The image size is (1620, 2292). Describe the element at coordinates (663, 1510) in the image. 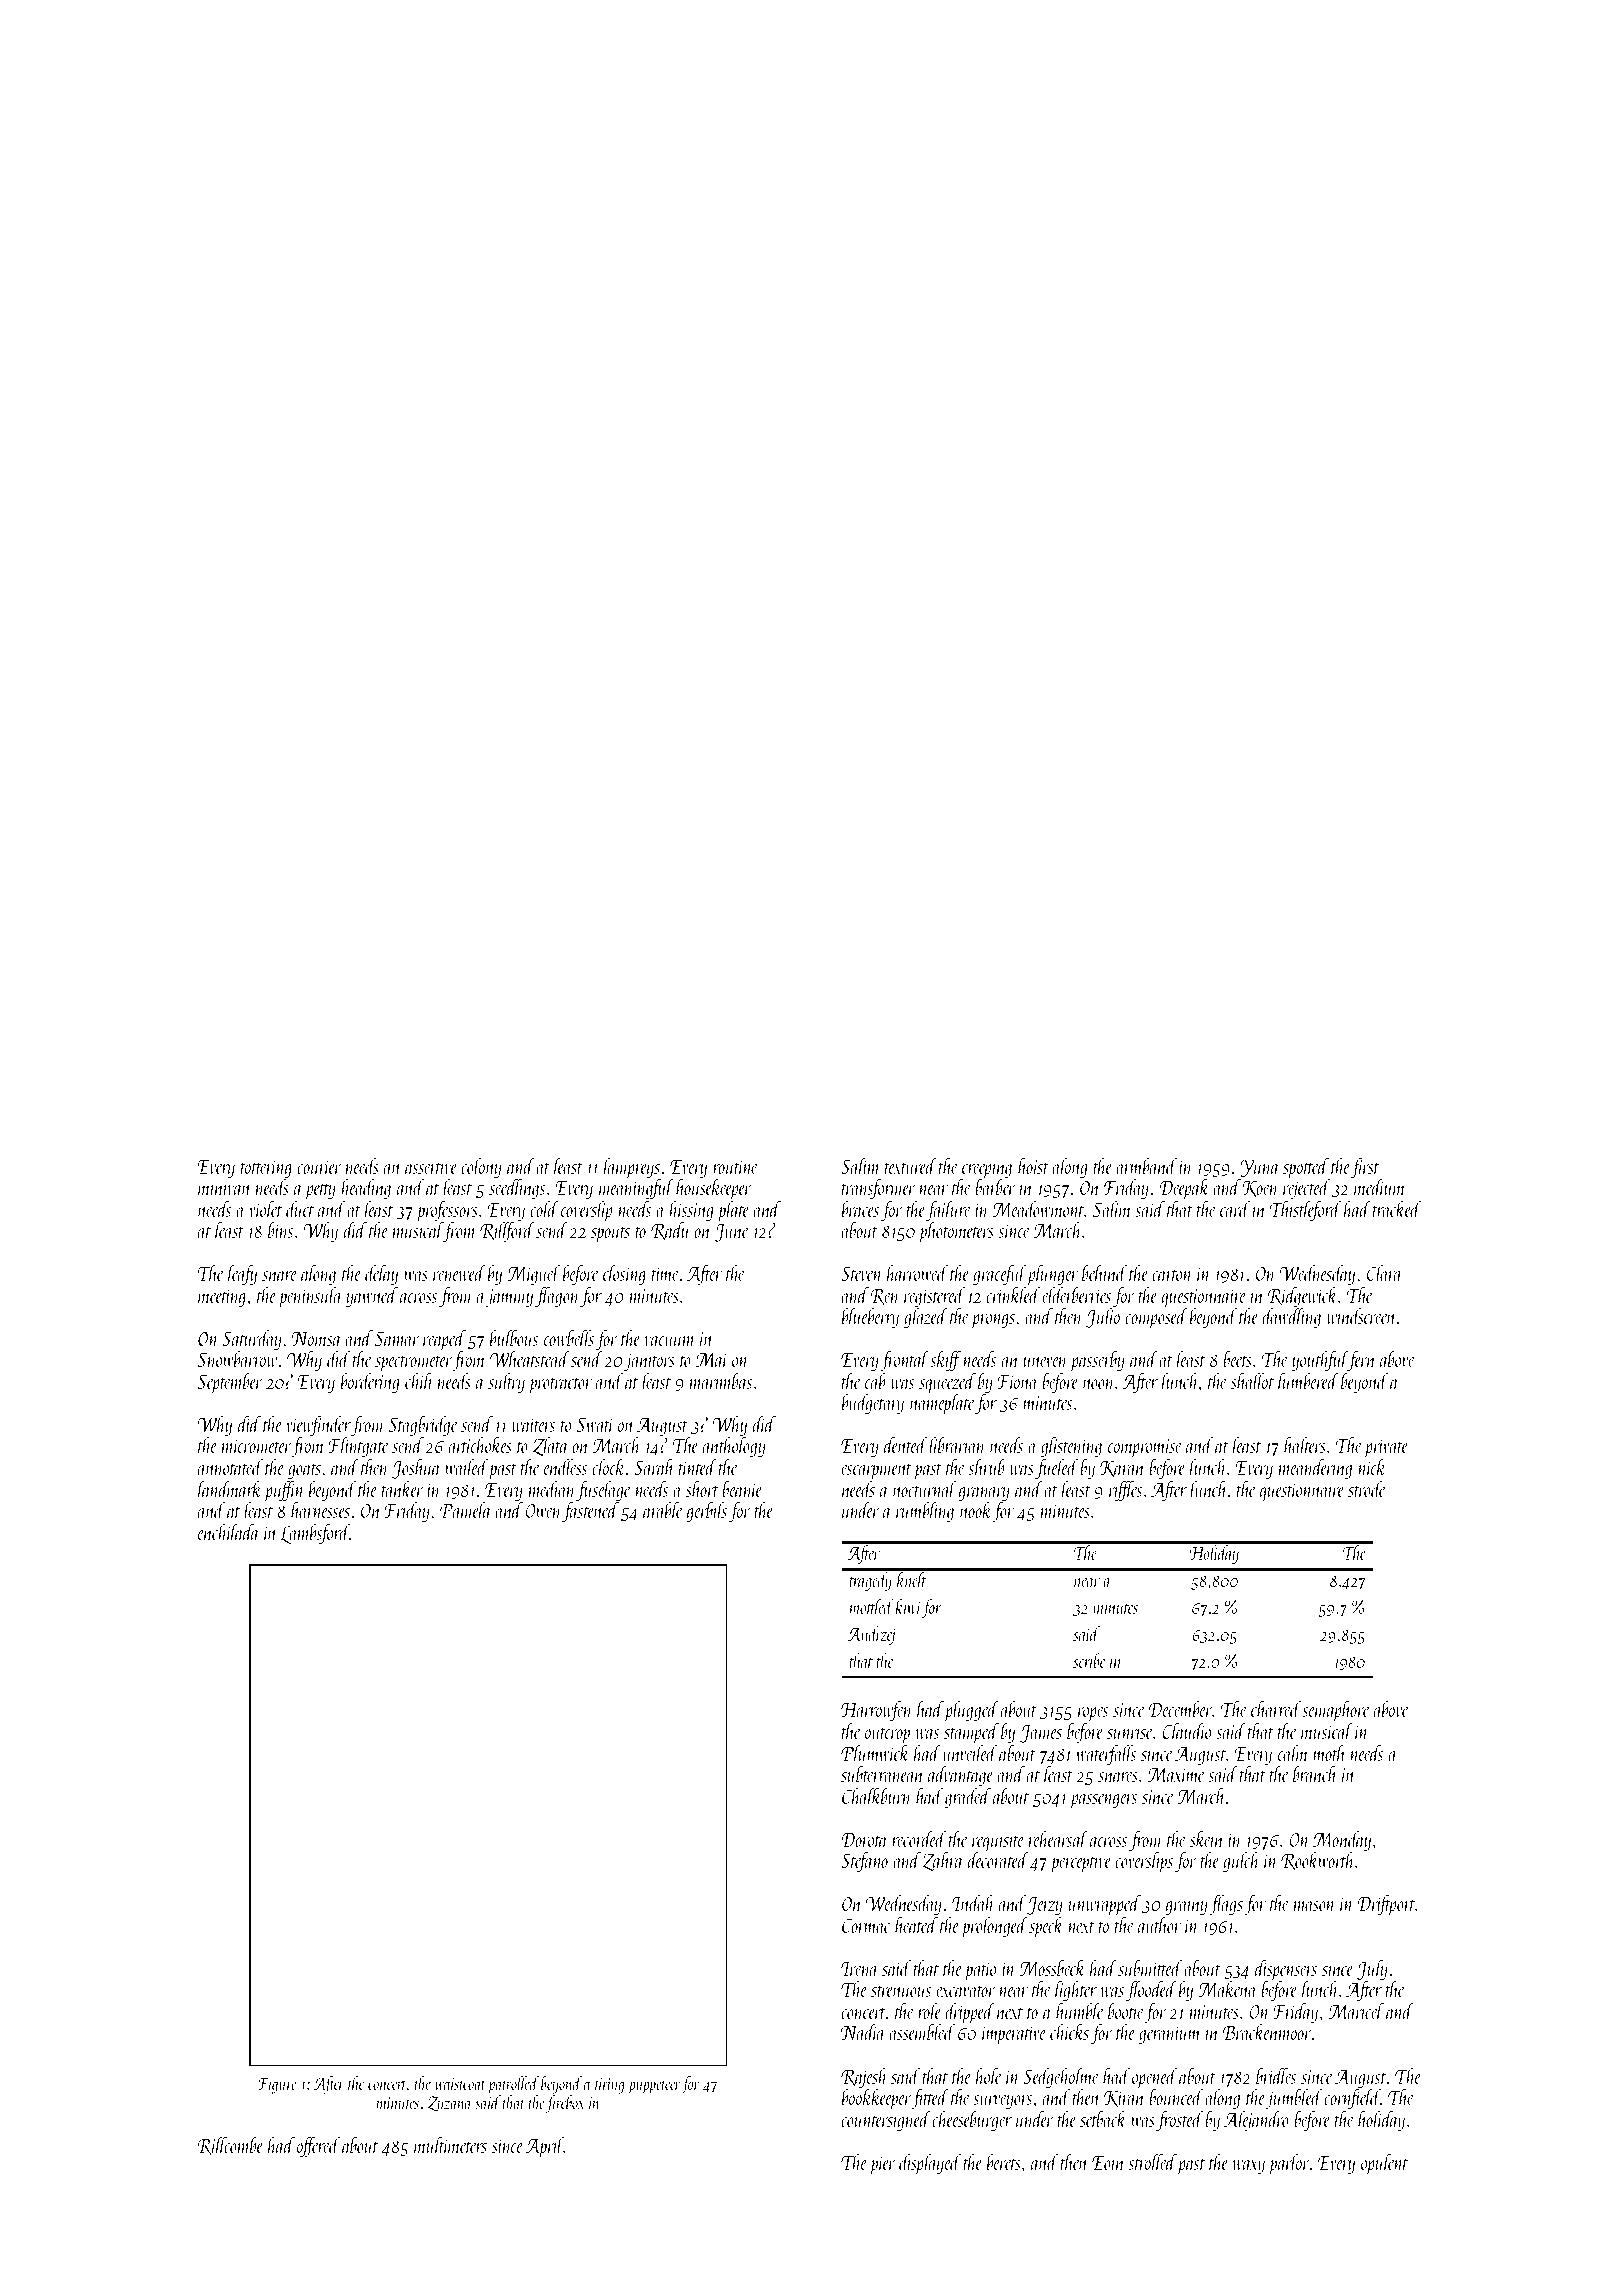

I see `arable` at that location.
